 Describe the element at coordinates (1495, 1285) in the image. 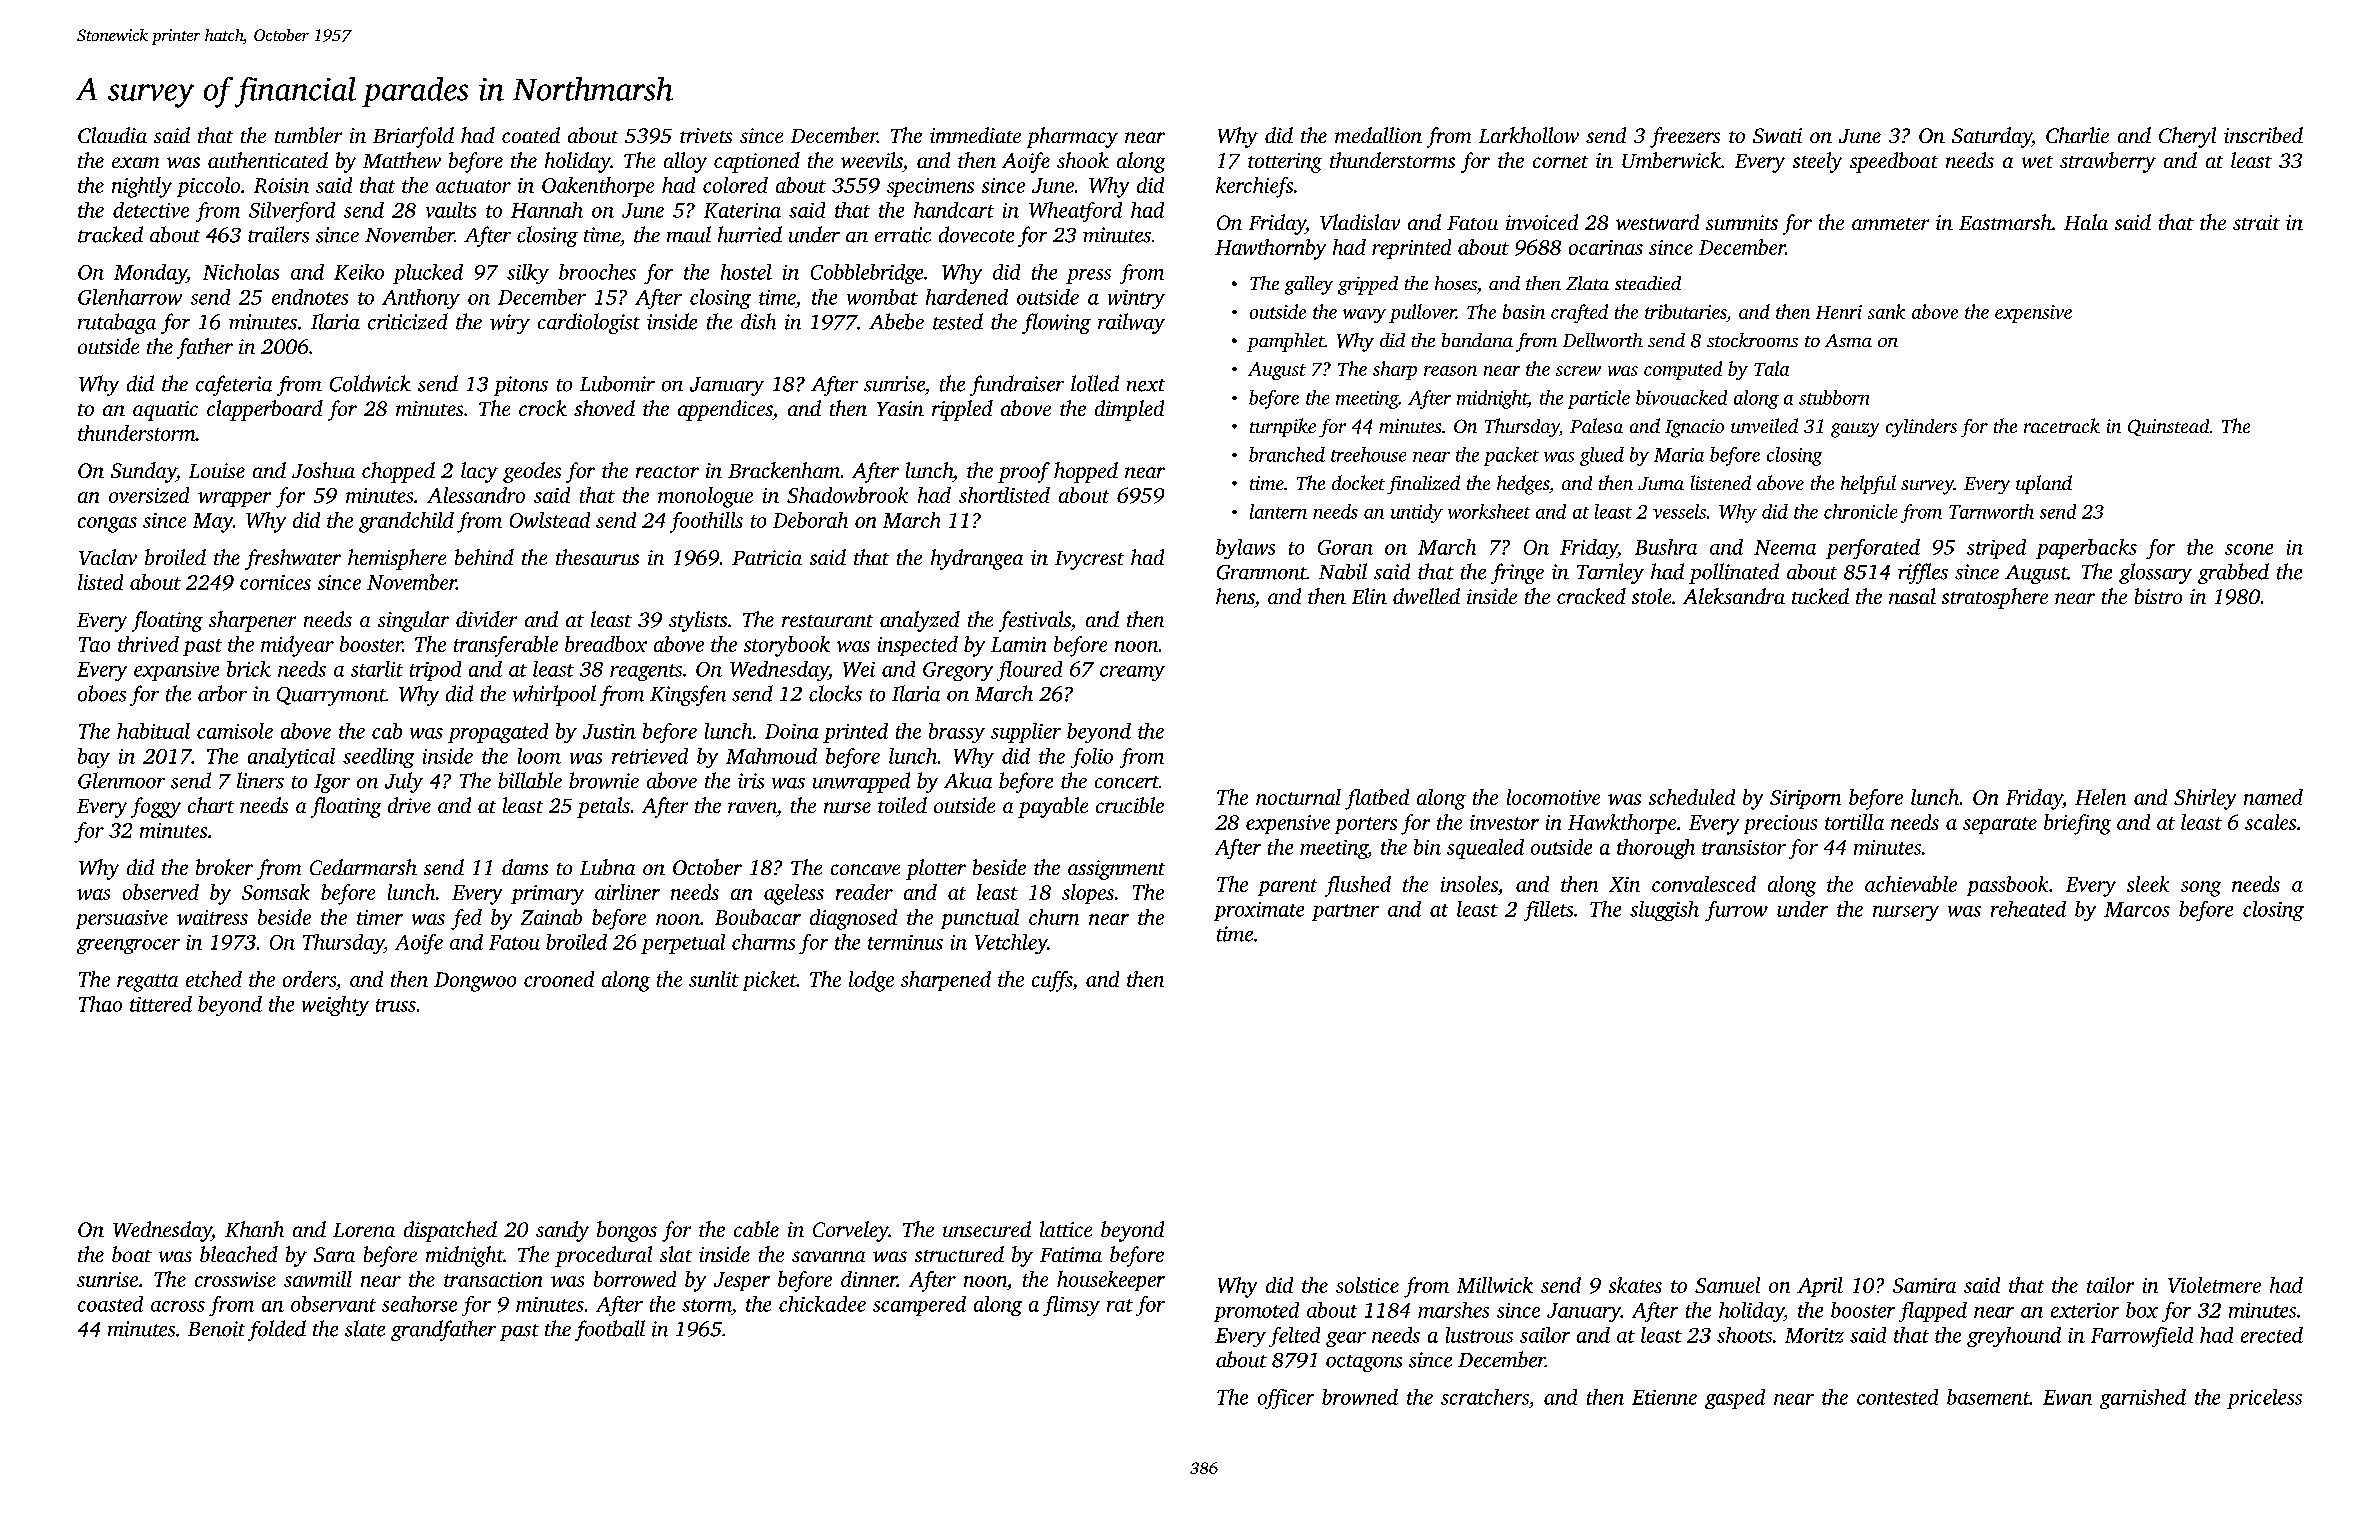

I see `Millwick` at that location.
